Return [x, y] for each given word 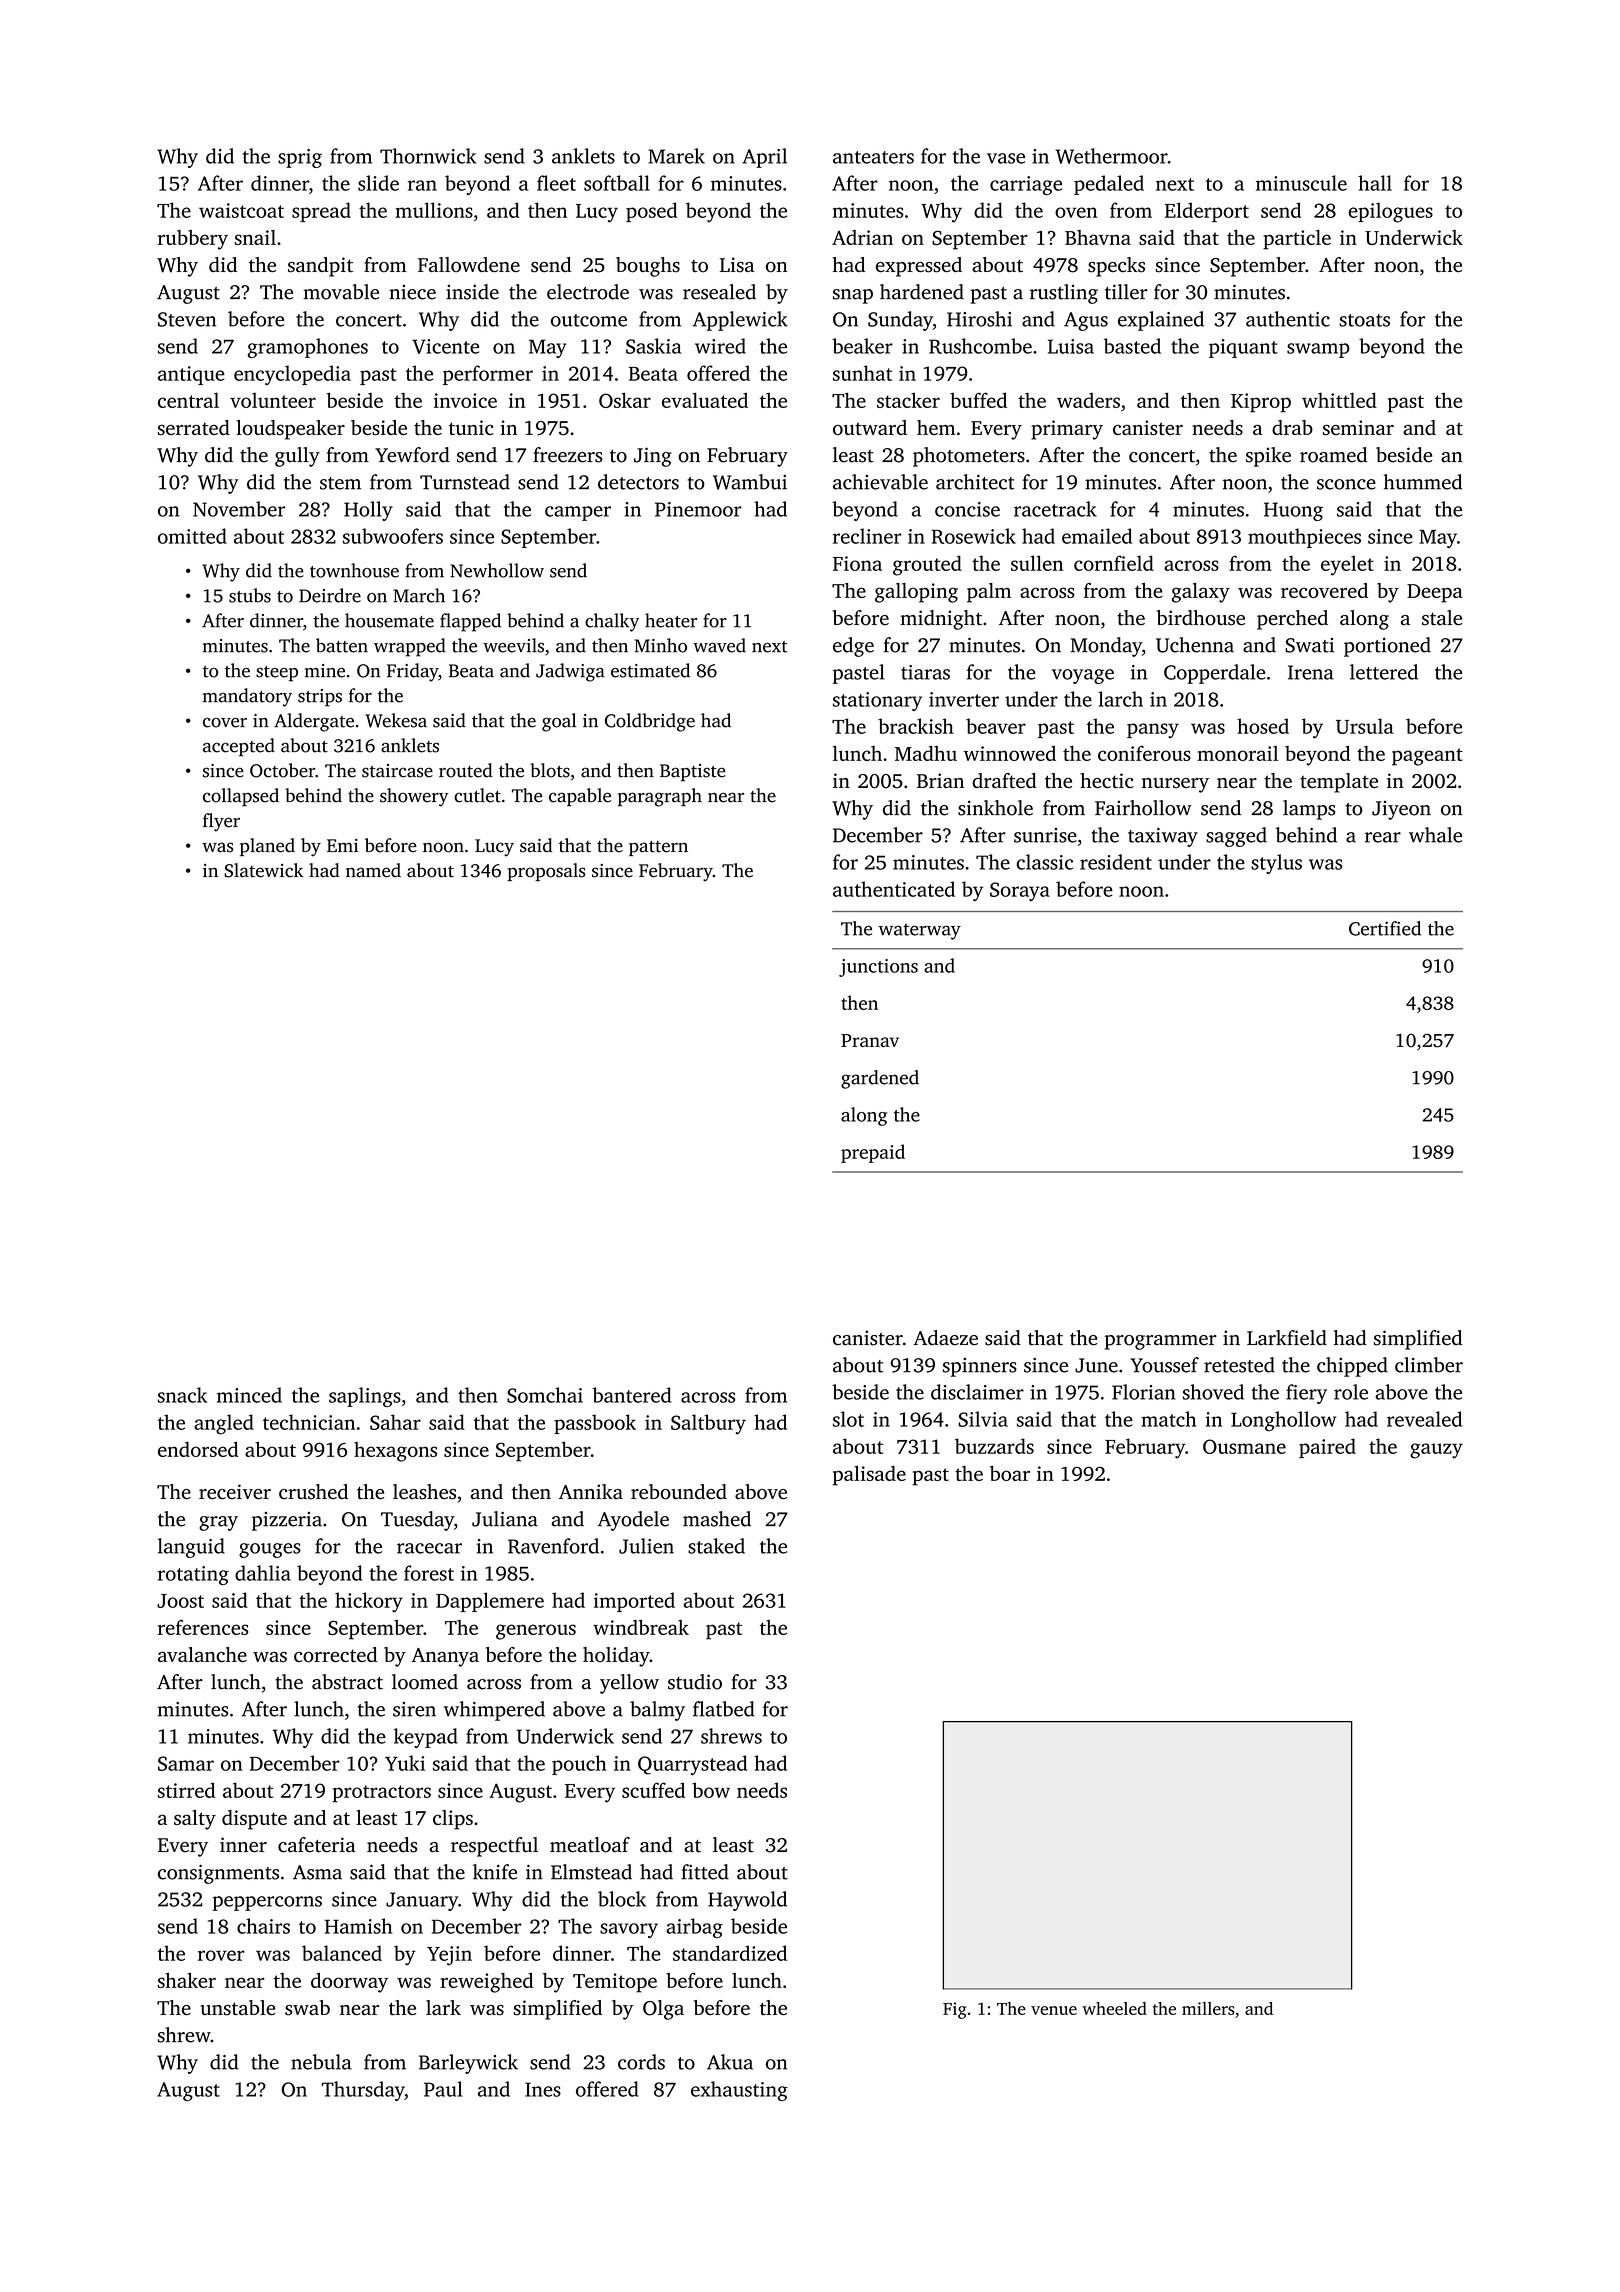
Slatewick [263, 870]
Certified [1385, 928]
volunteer [273, 400]
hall [1375, 183]
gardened [880, 1079]
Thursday [363, 2091]
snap [853, 296]
